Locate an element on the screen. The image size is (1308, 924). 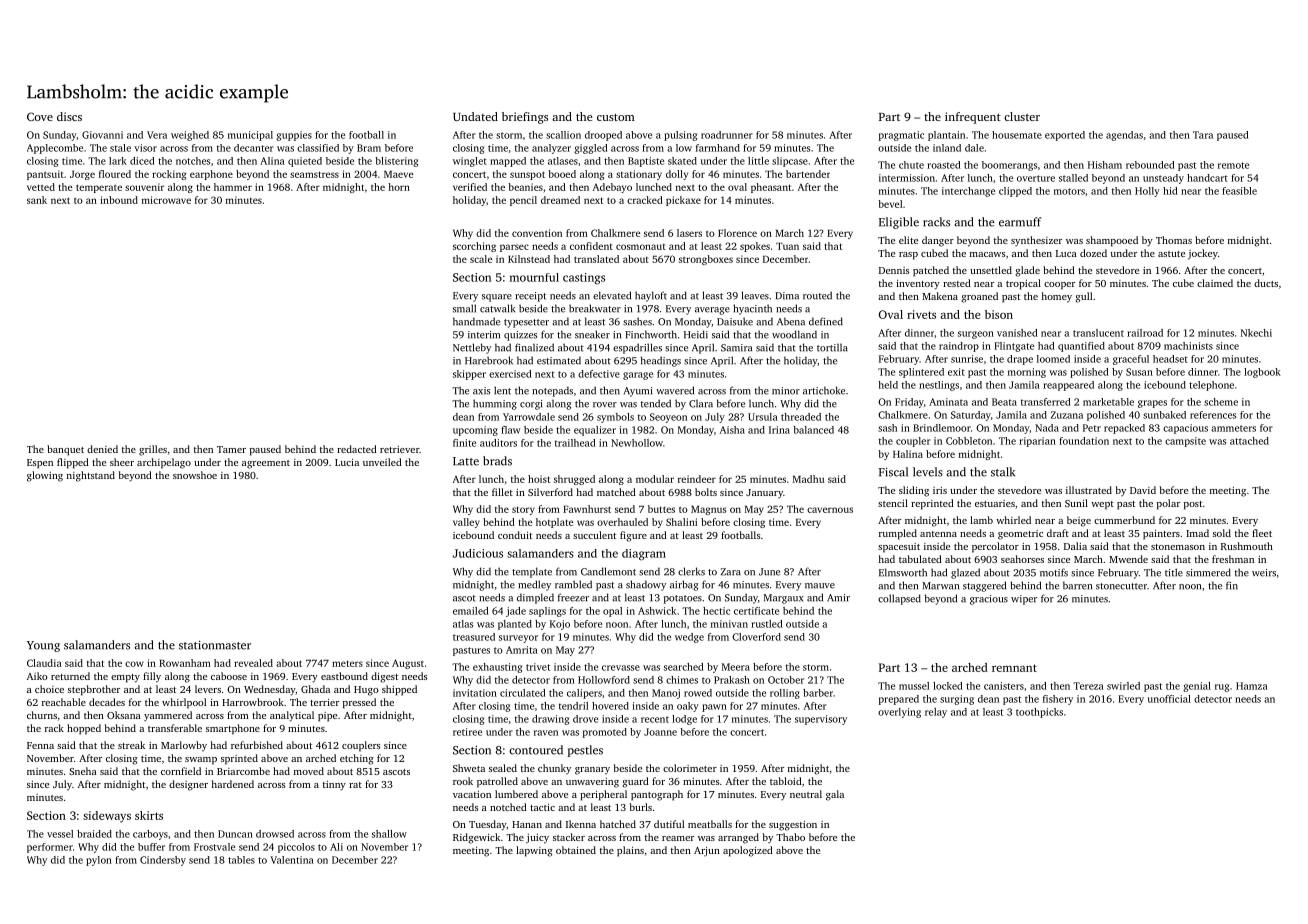
pickaxe is located at coordinates (683, 201).
